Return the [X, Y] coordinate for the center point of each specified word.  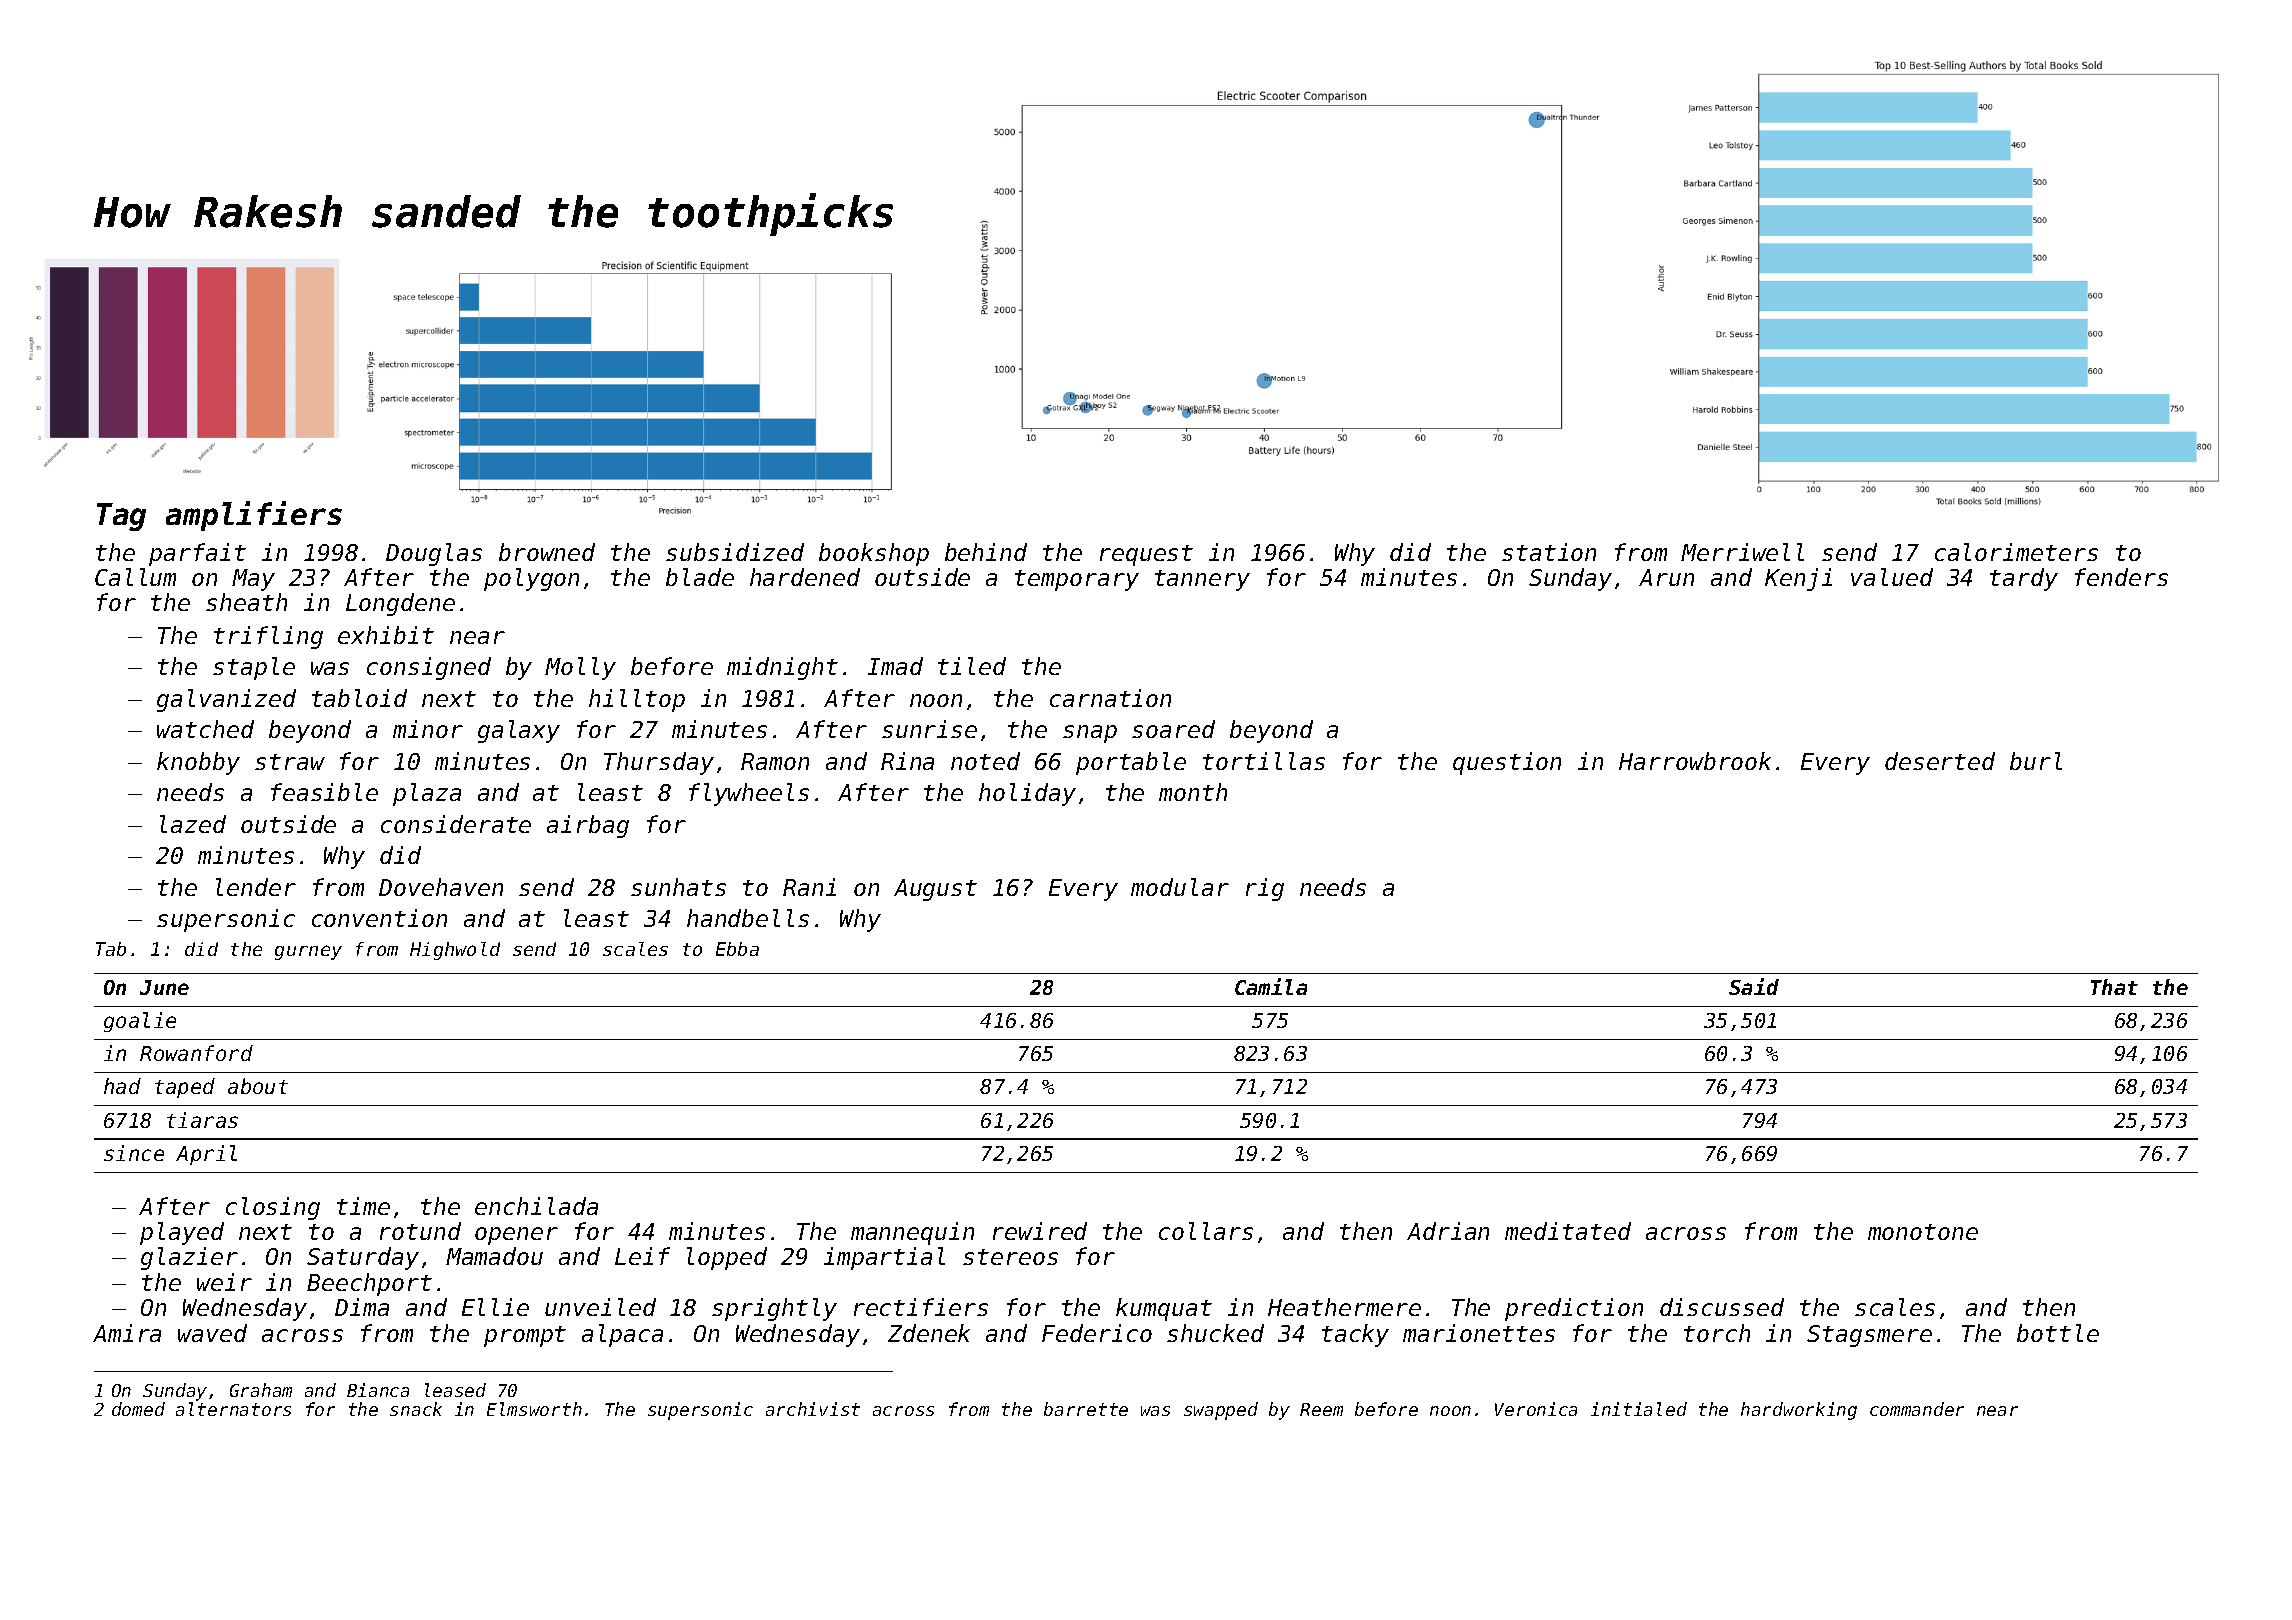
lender [256, 887]
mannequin [912, 1233]
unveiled [600, 1307]
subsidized [735, 552]
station [1549, 552]
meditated [1568, 1231]
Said [1754, 986]
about [258, 1086]
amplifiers [254, 516]
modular [1180, 887]
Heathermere [1344, 1307]
